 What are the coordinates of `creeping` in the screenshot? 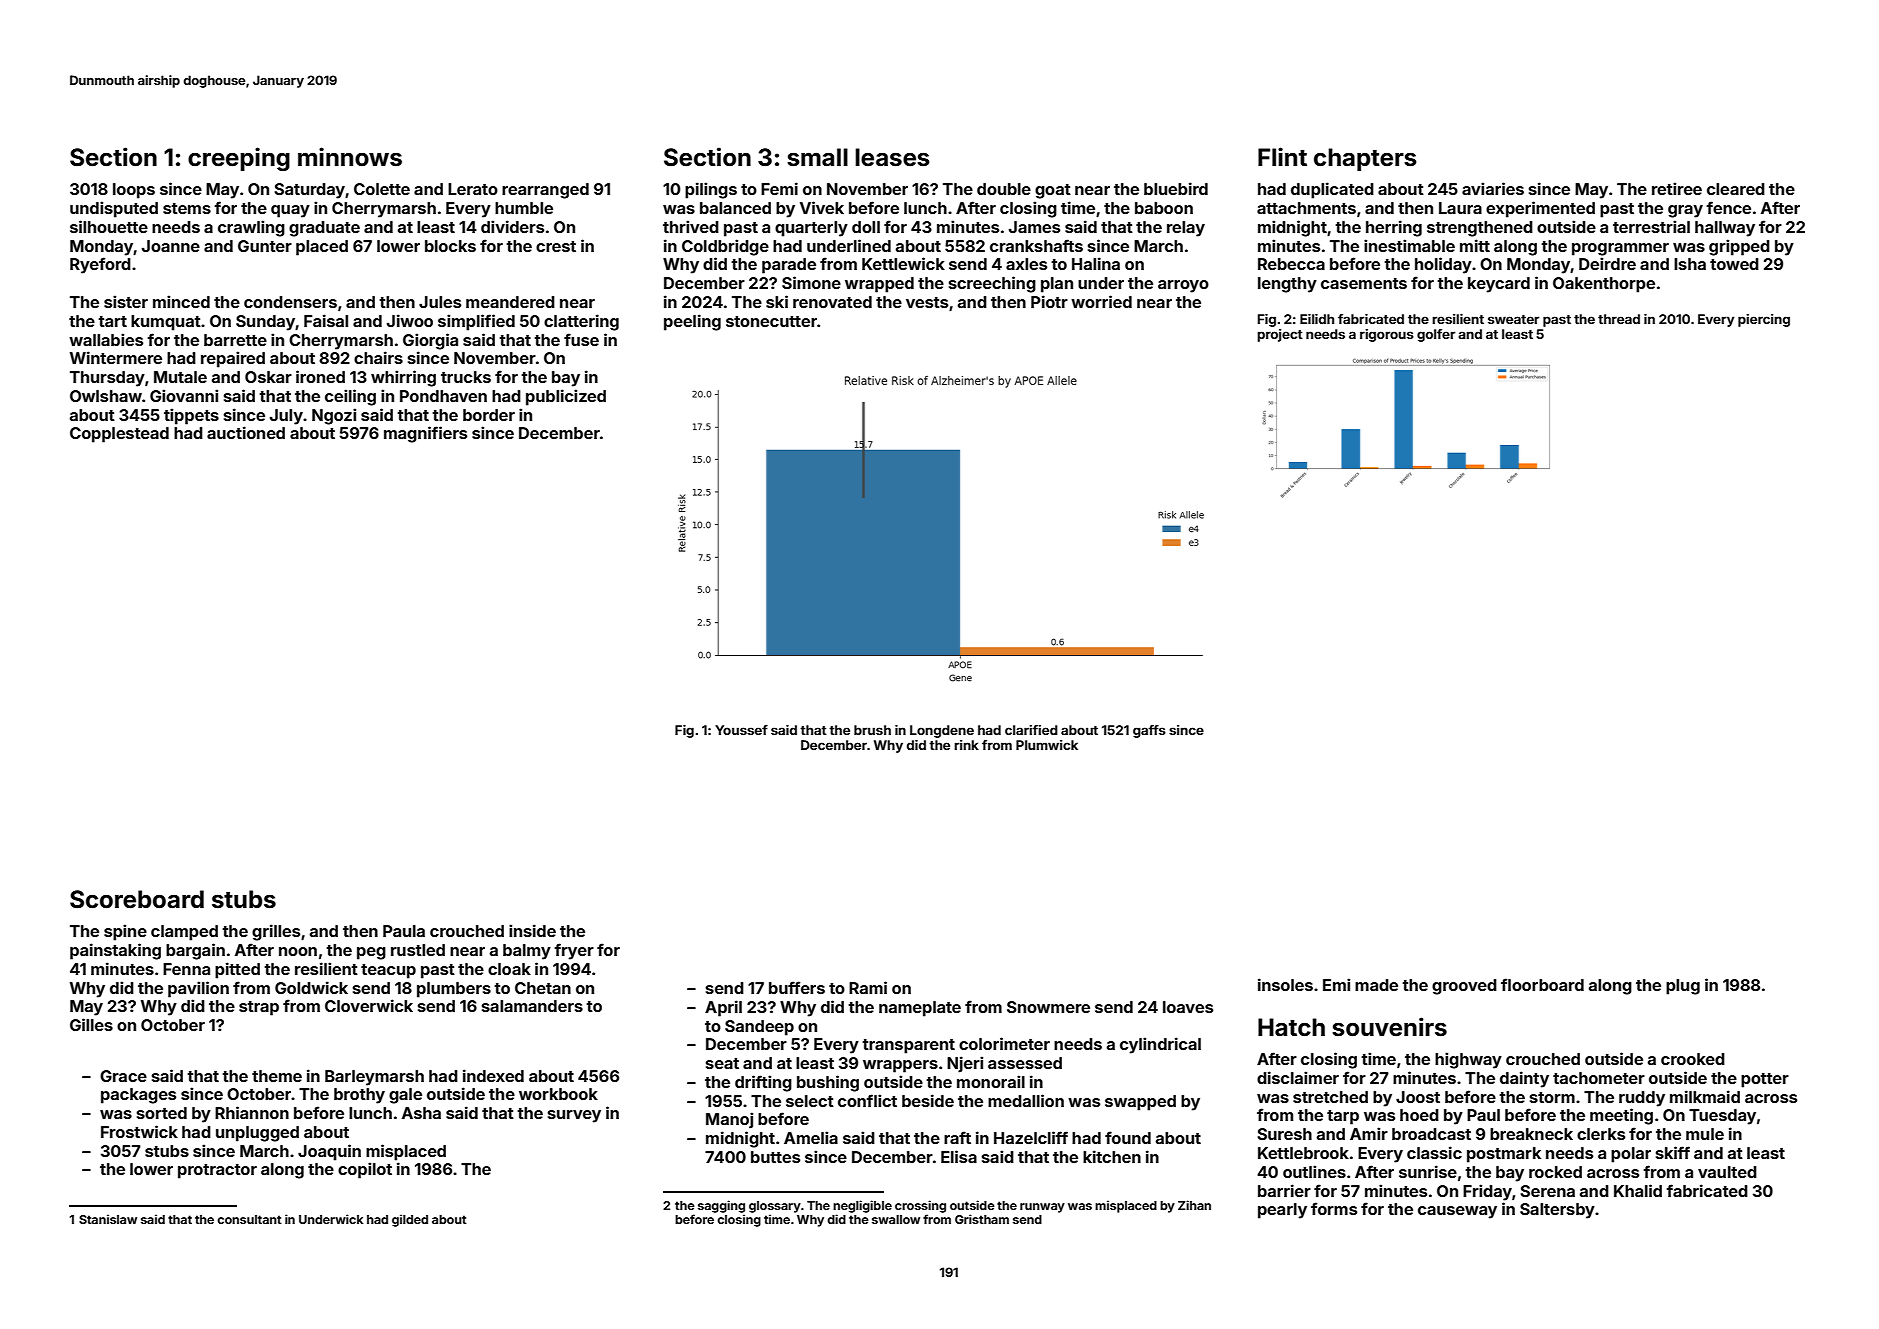 It's located at (239, 159).
